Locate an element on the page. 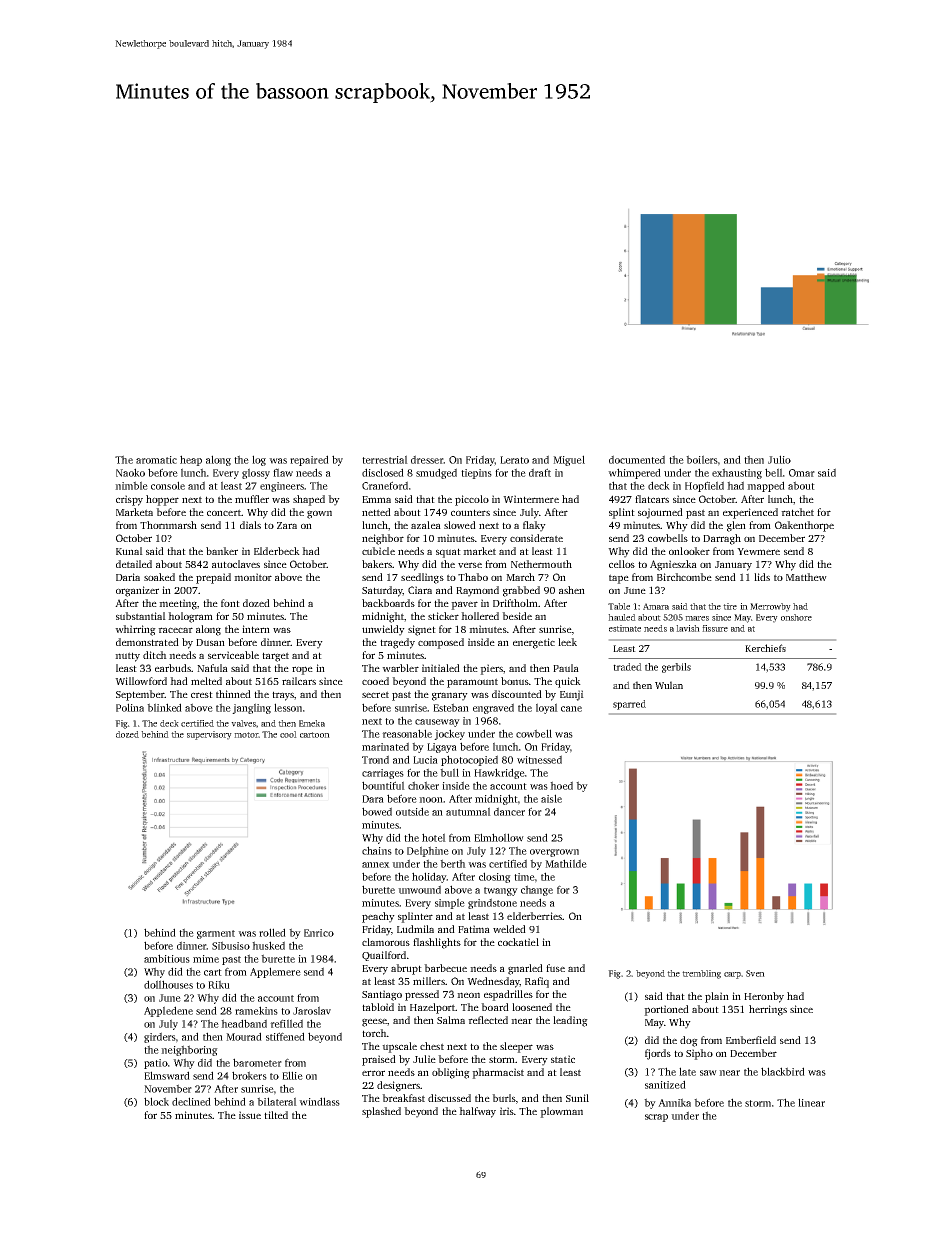 This page has height=1233, width=952. Annika is located at coordinates (674, 1102).
